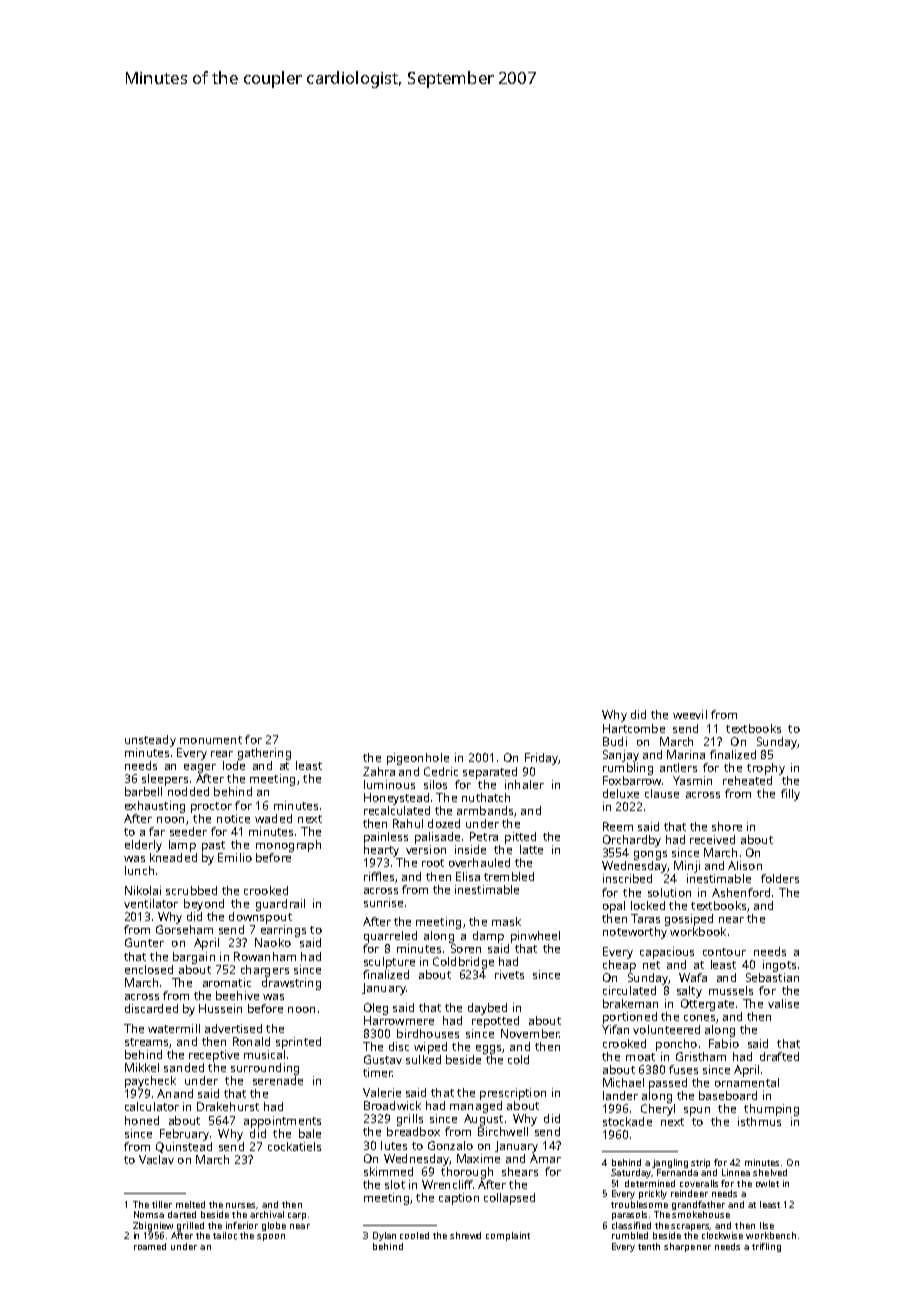  What do you see at coordinates (418, 759) in the screenshot?
I see `pigeonhole` at bounding box center [418, 759].
